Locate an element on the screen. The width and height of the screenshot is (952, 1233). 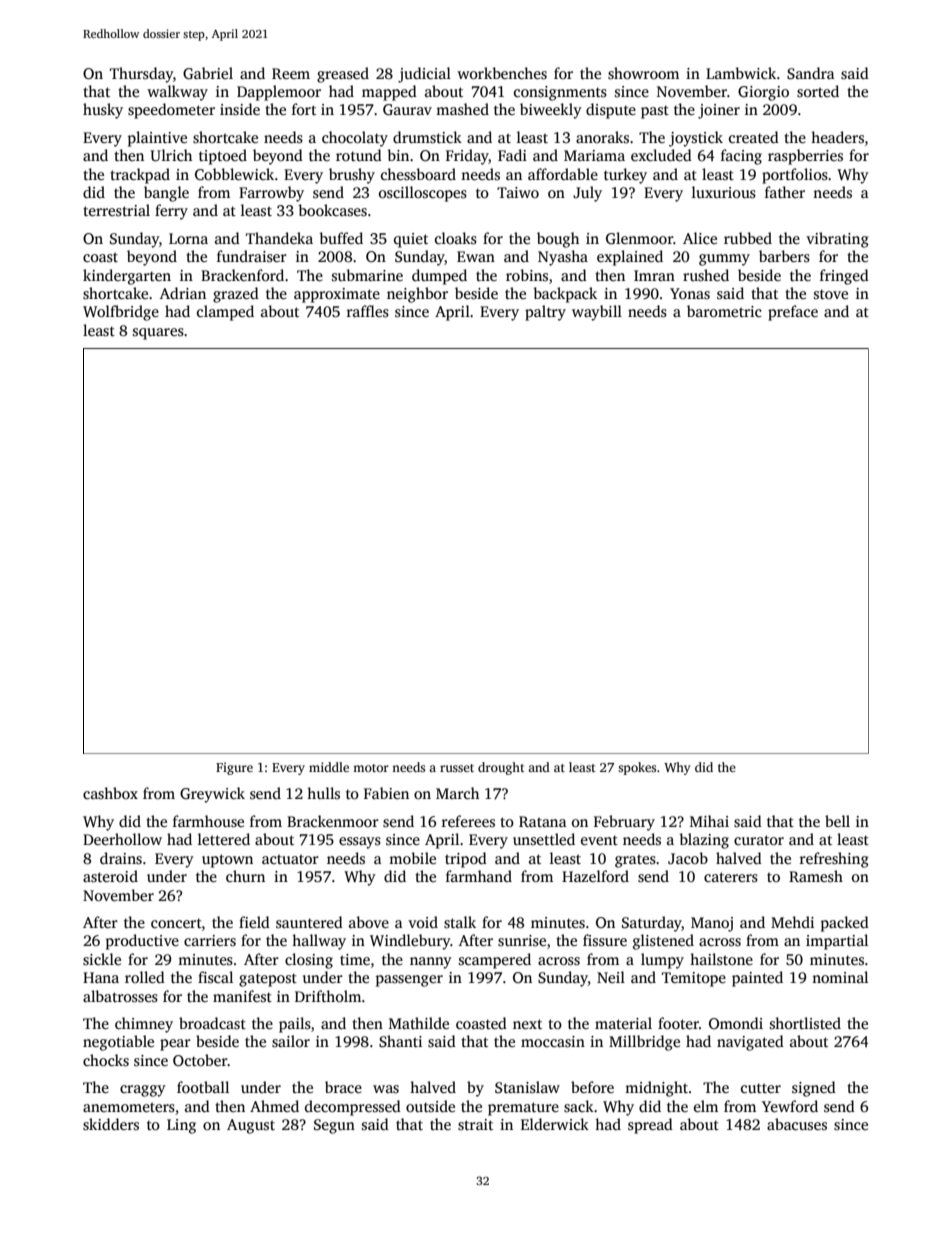
Elderwick is located at coordinates (555, 1124).
